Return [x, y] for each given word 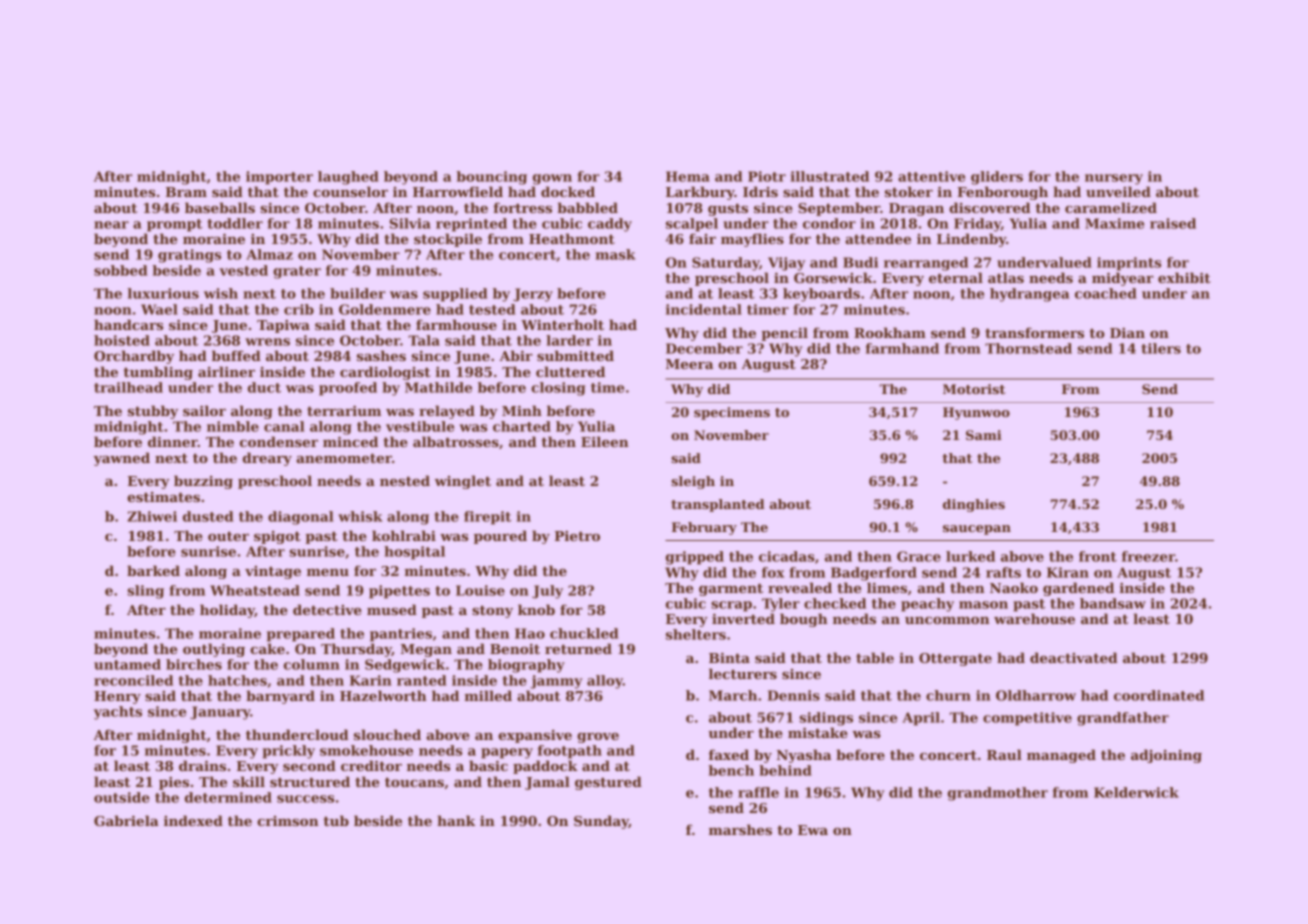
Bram [186, 192]
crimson [288, 821]
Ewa [813, 830]
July [547, 592]
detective [327, 609]
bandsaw [1113, 603]
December [704, 348]
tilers [1161, 348]
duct [264, 387]
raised [1173, 223]
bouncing [492, 178]
